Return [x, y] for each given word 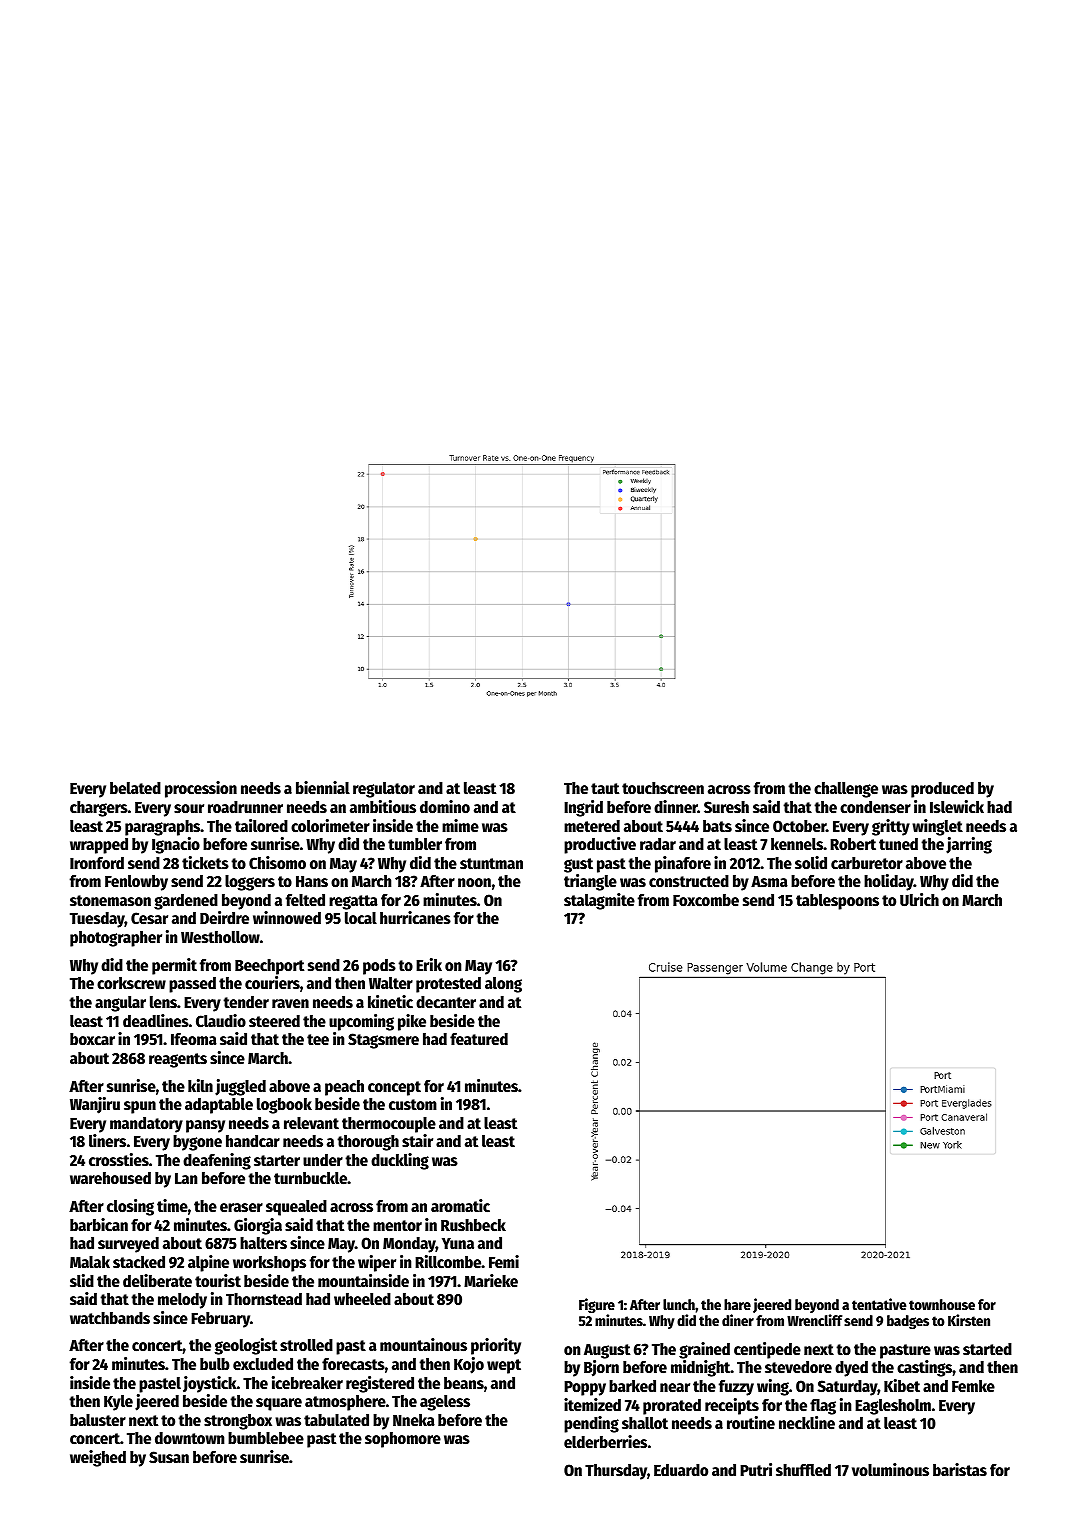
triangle [590, 882]
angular [120, 1004]
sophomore [403, 1440]
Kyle [118, 1403]
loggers [250, 883]
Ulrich [919, 900]
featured [479, 1039]
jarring [969, 845]
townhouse [942, 1304]
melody [182, 1301]
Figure [597, 1305]
